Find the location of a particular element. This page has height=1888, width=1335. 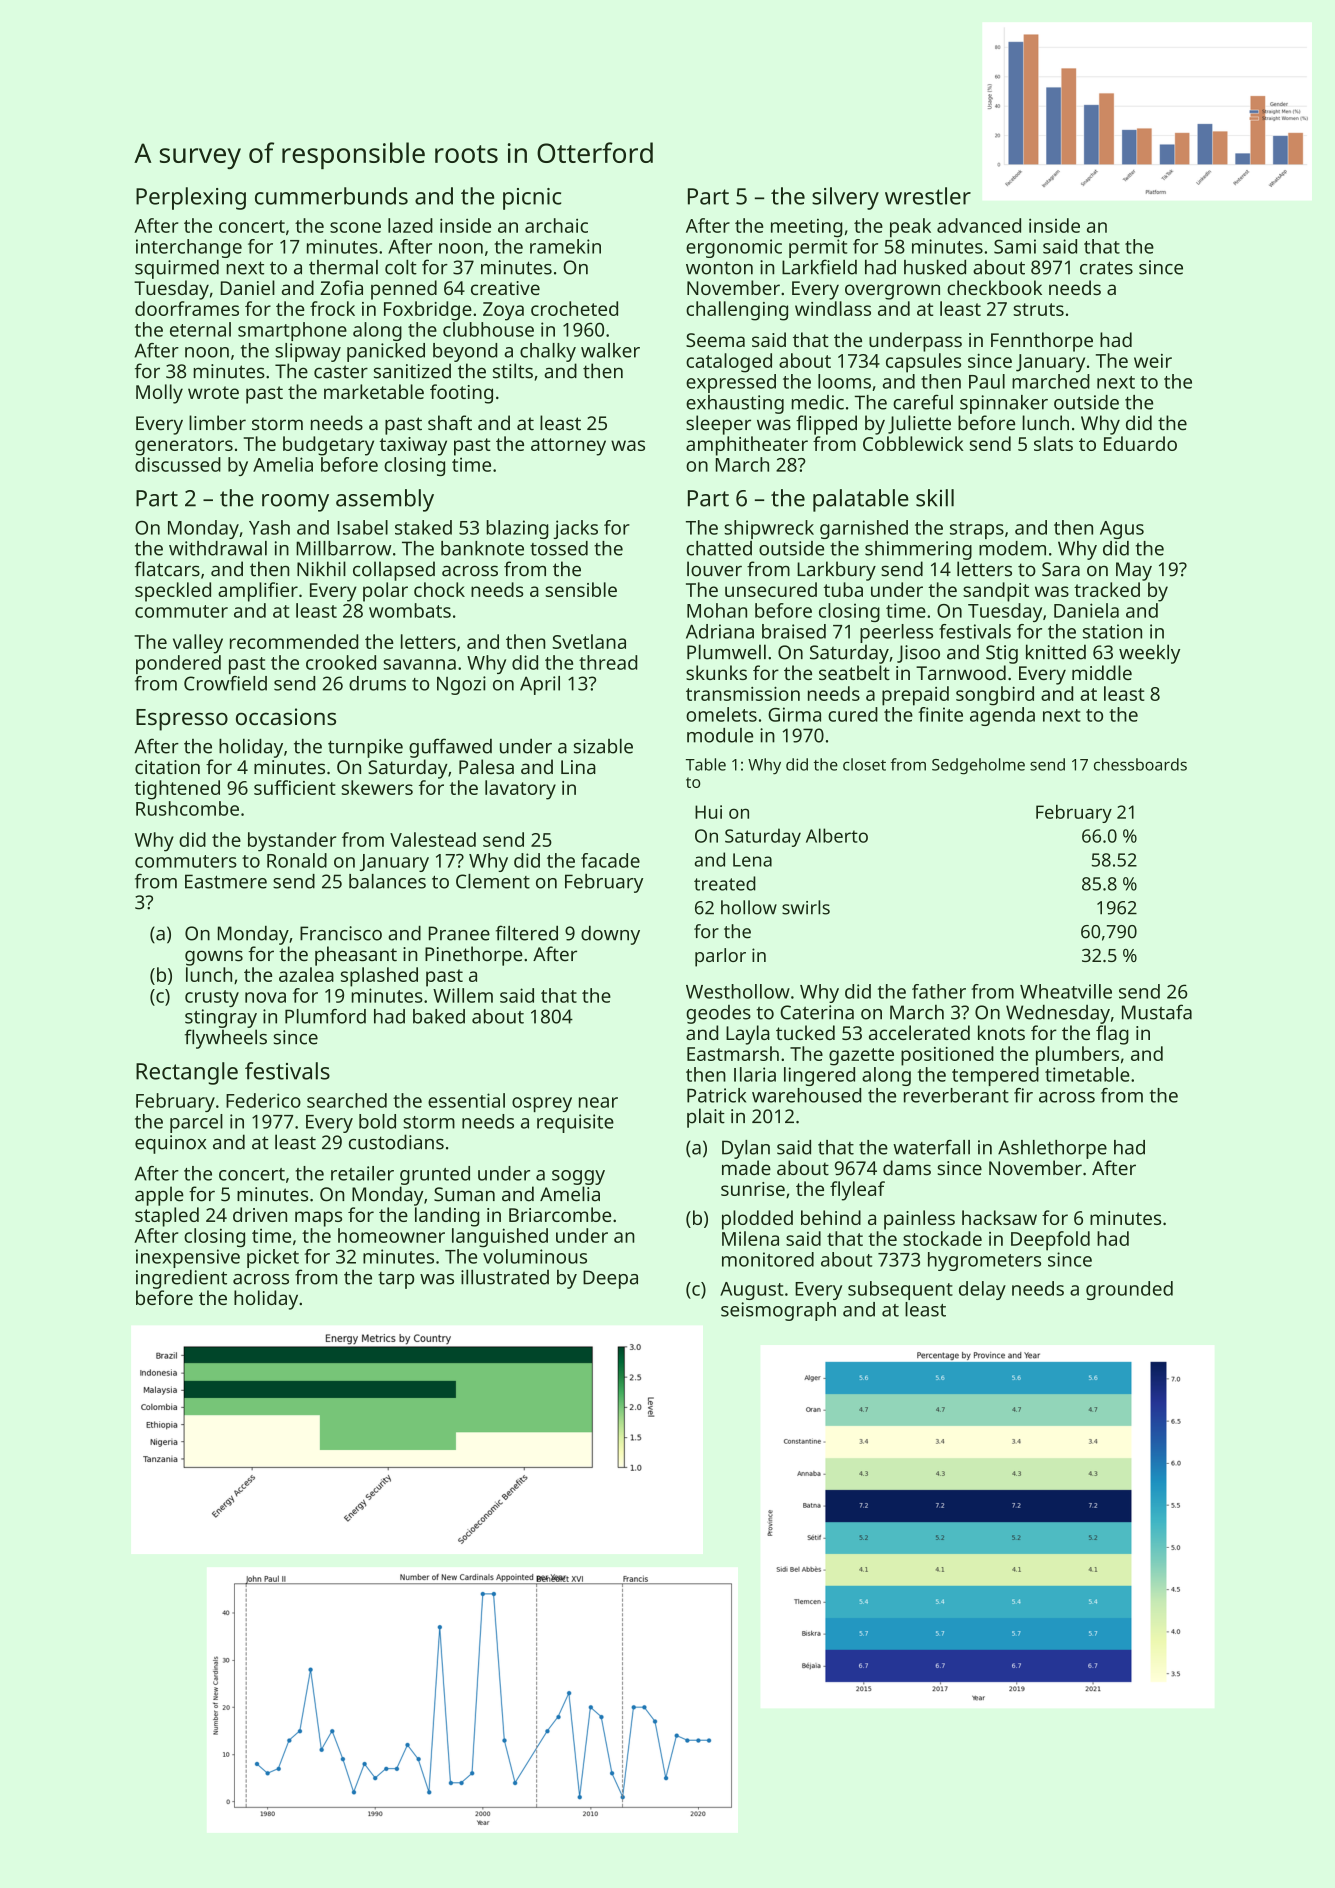

slipway is located at coordinates (308, 352).
